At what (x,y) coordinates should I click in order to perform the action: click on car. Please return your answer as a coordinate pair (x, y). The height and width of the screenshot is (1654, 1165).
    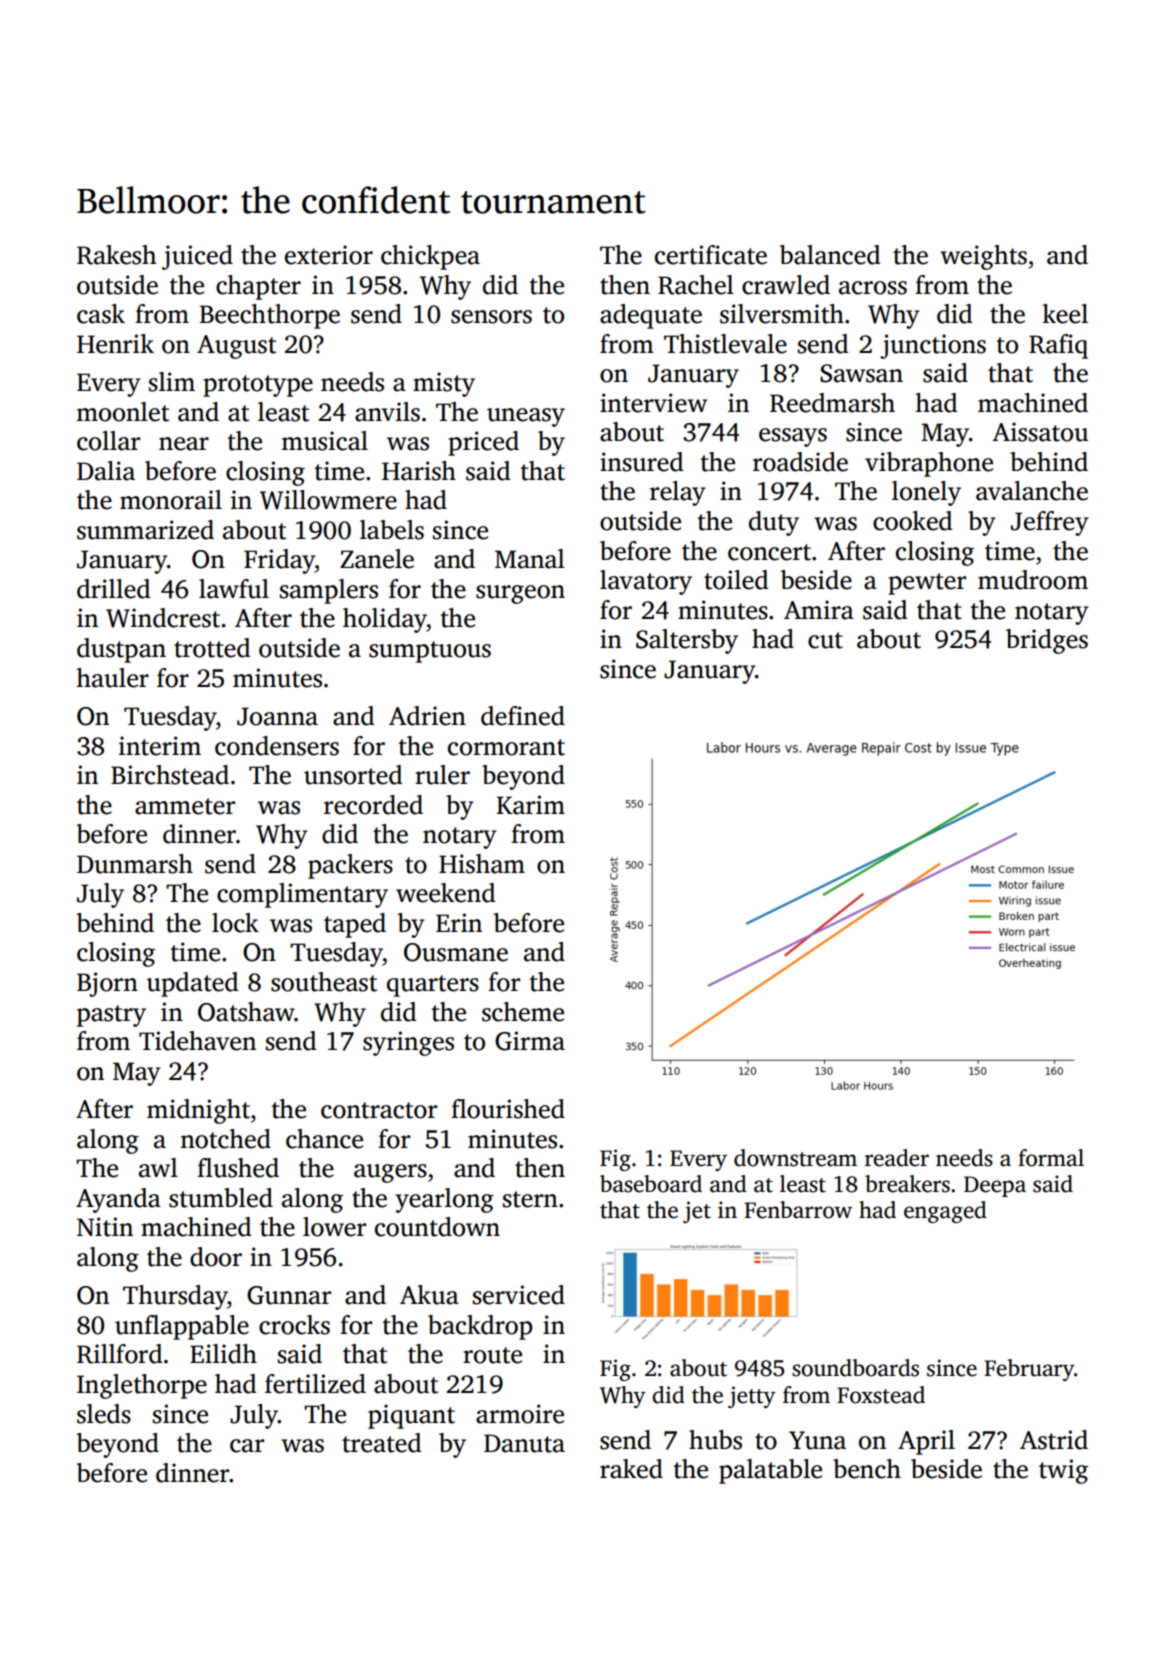
    Looking at the image, I should click on (247, 1446).
